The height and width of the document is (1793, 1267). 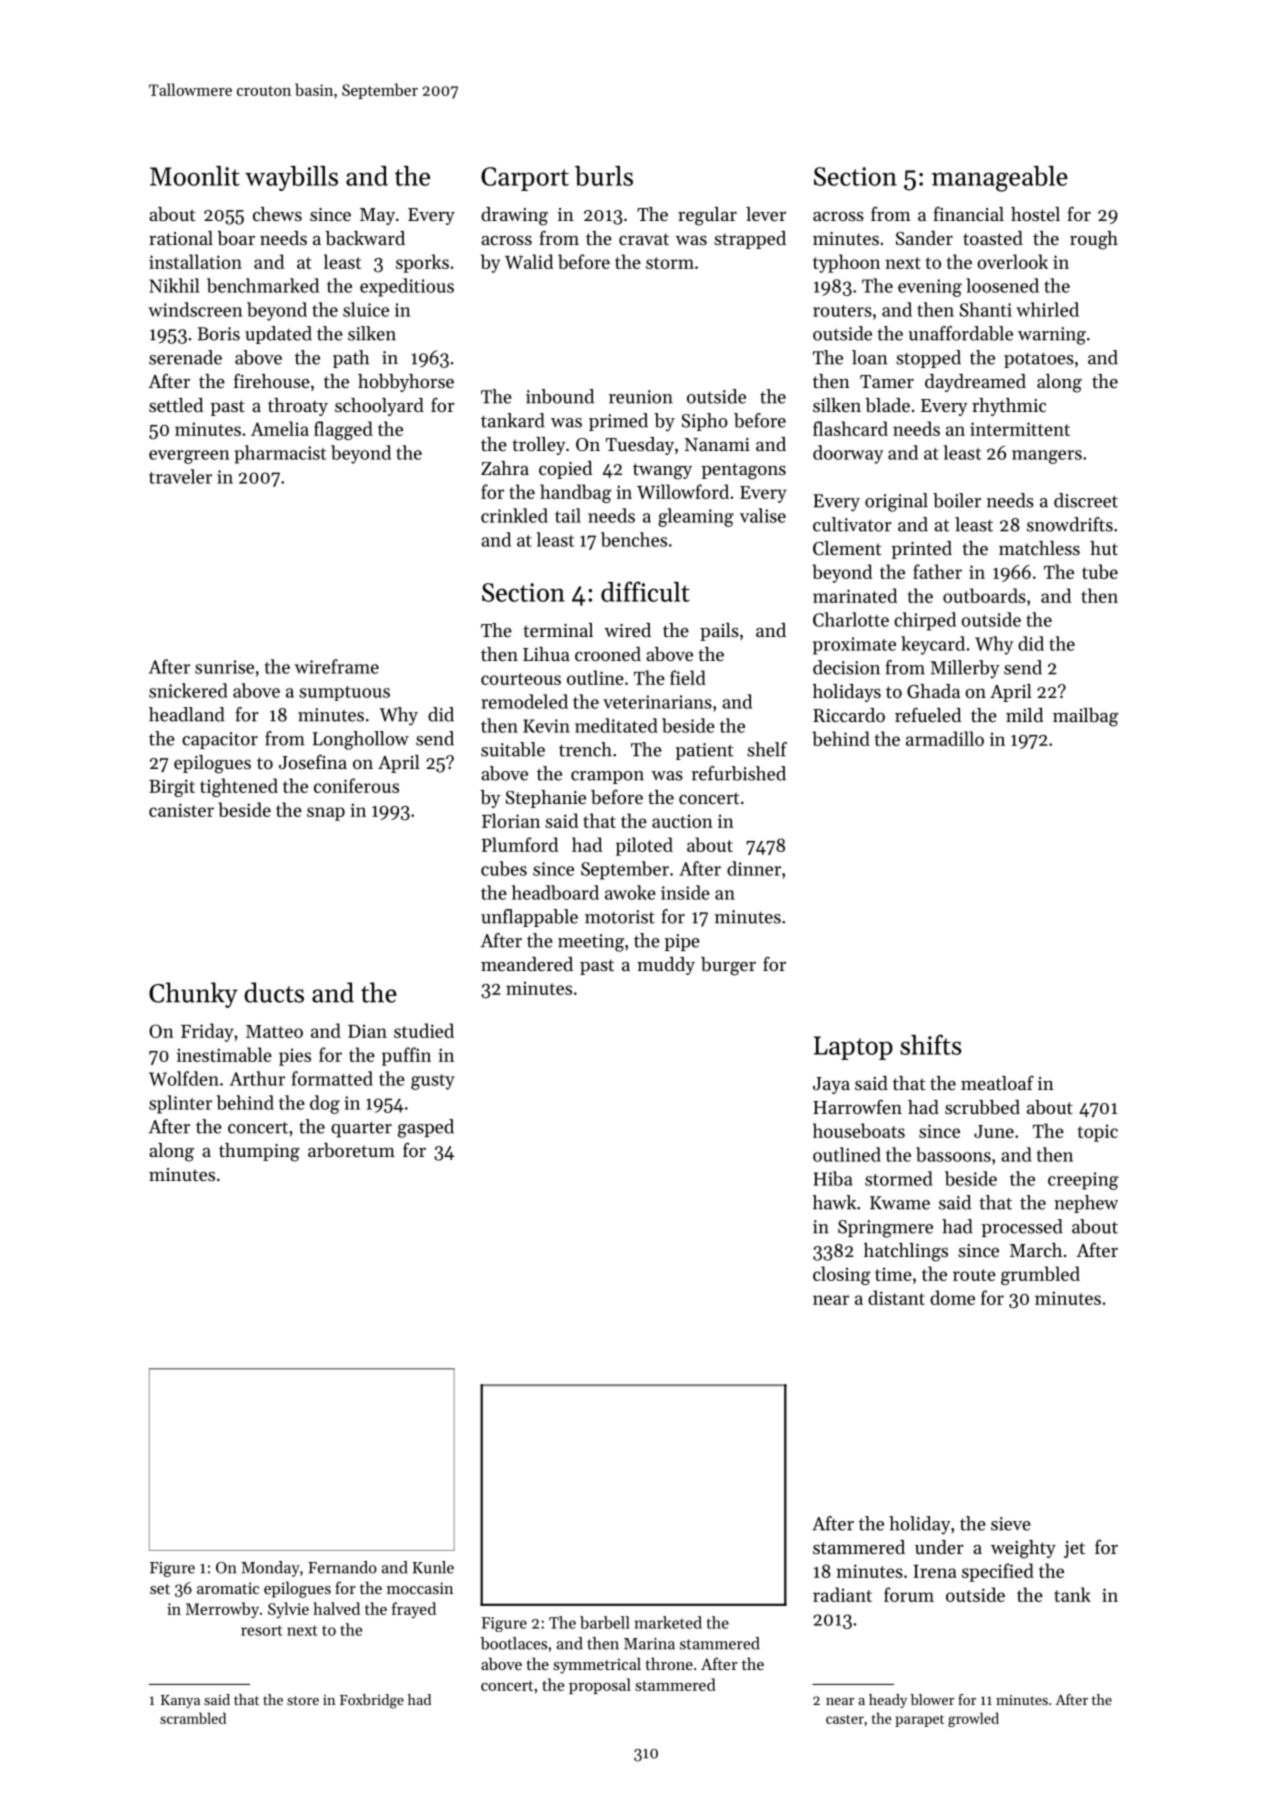 I want to click on Foxbridge, so click(x=372, y=1701).
